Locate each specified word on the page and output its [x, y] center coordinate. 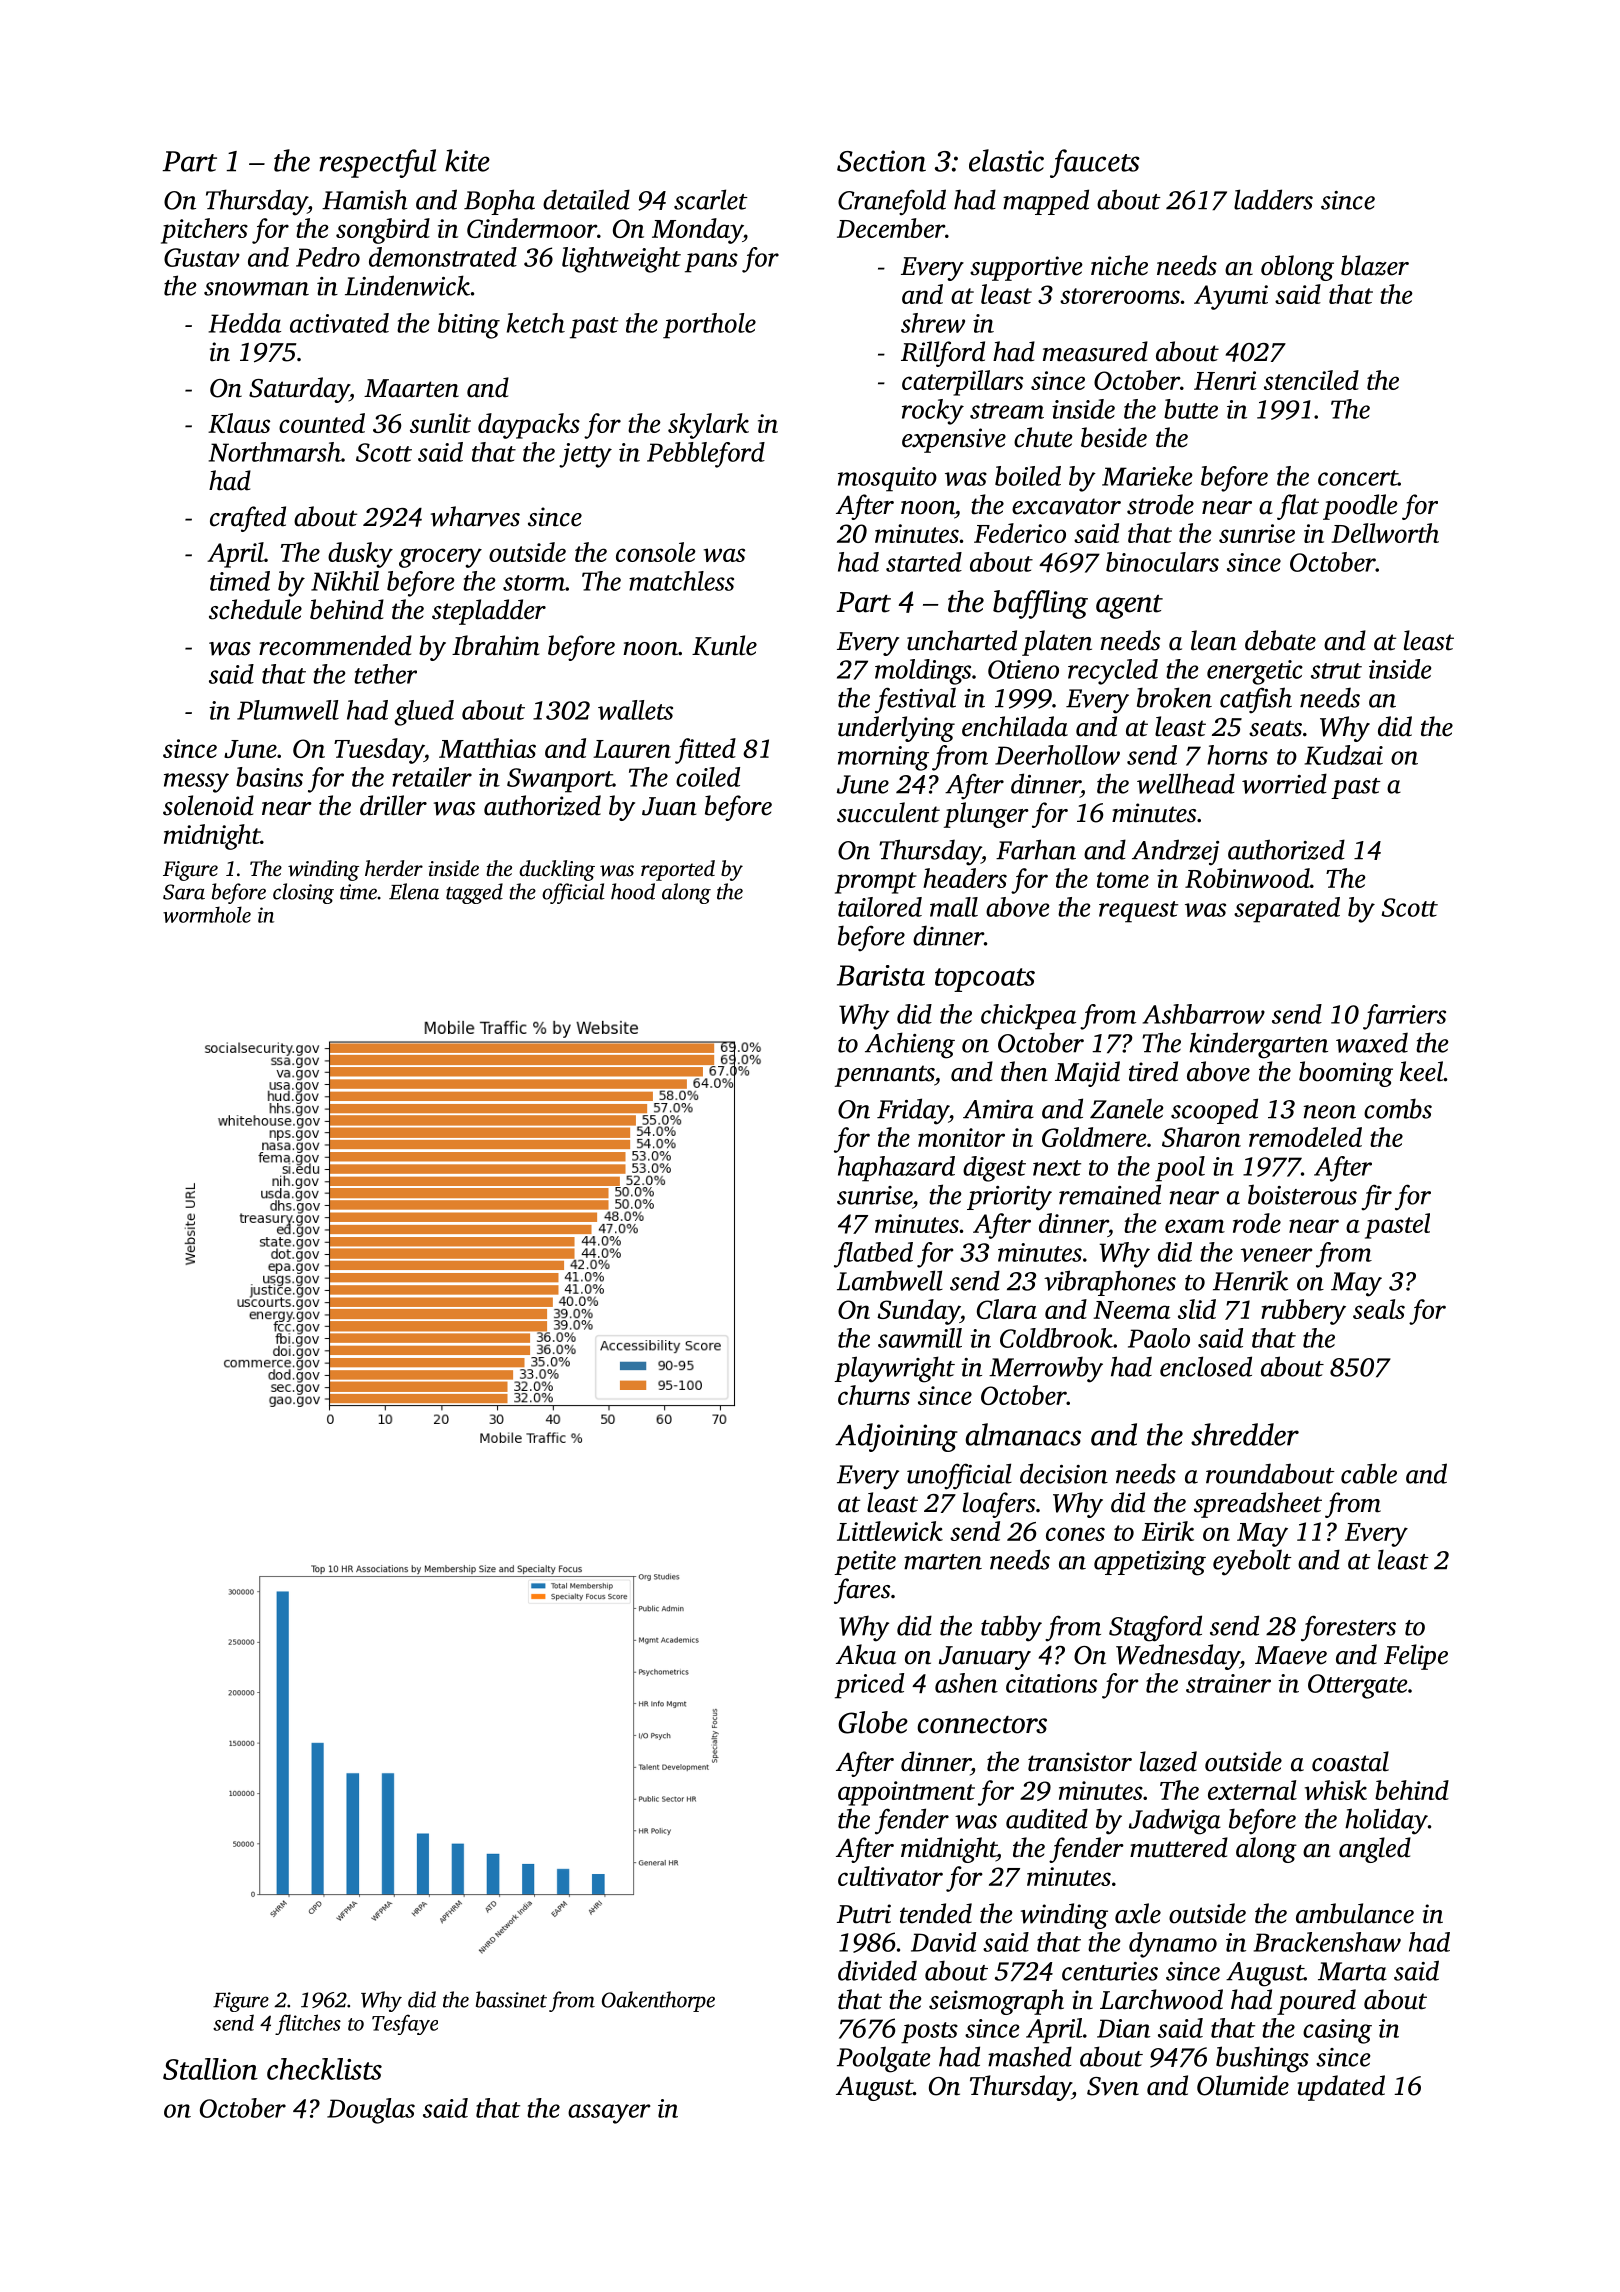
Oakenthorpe [658, 2001]
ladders [1273, 199]
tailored [880, 907]
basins [269, 777]
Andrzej [1175, 852]
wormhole [207, 914]
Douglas [371, 2111]
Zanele [1126, 1108]
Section [881, 161]
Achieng [910, 1045]
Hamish [364, 199]
